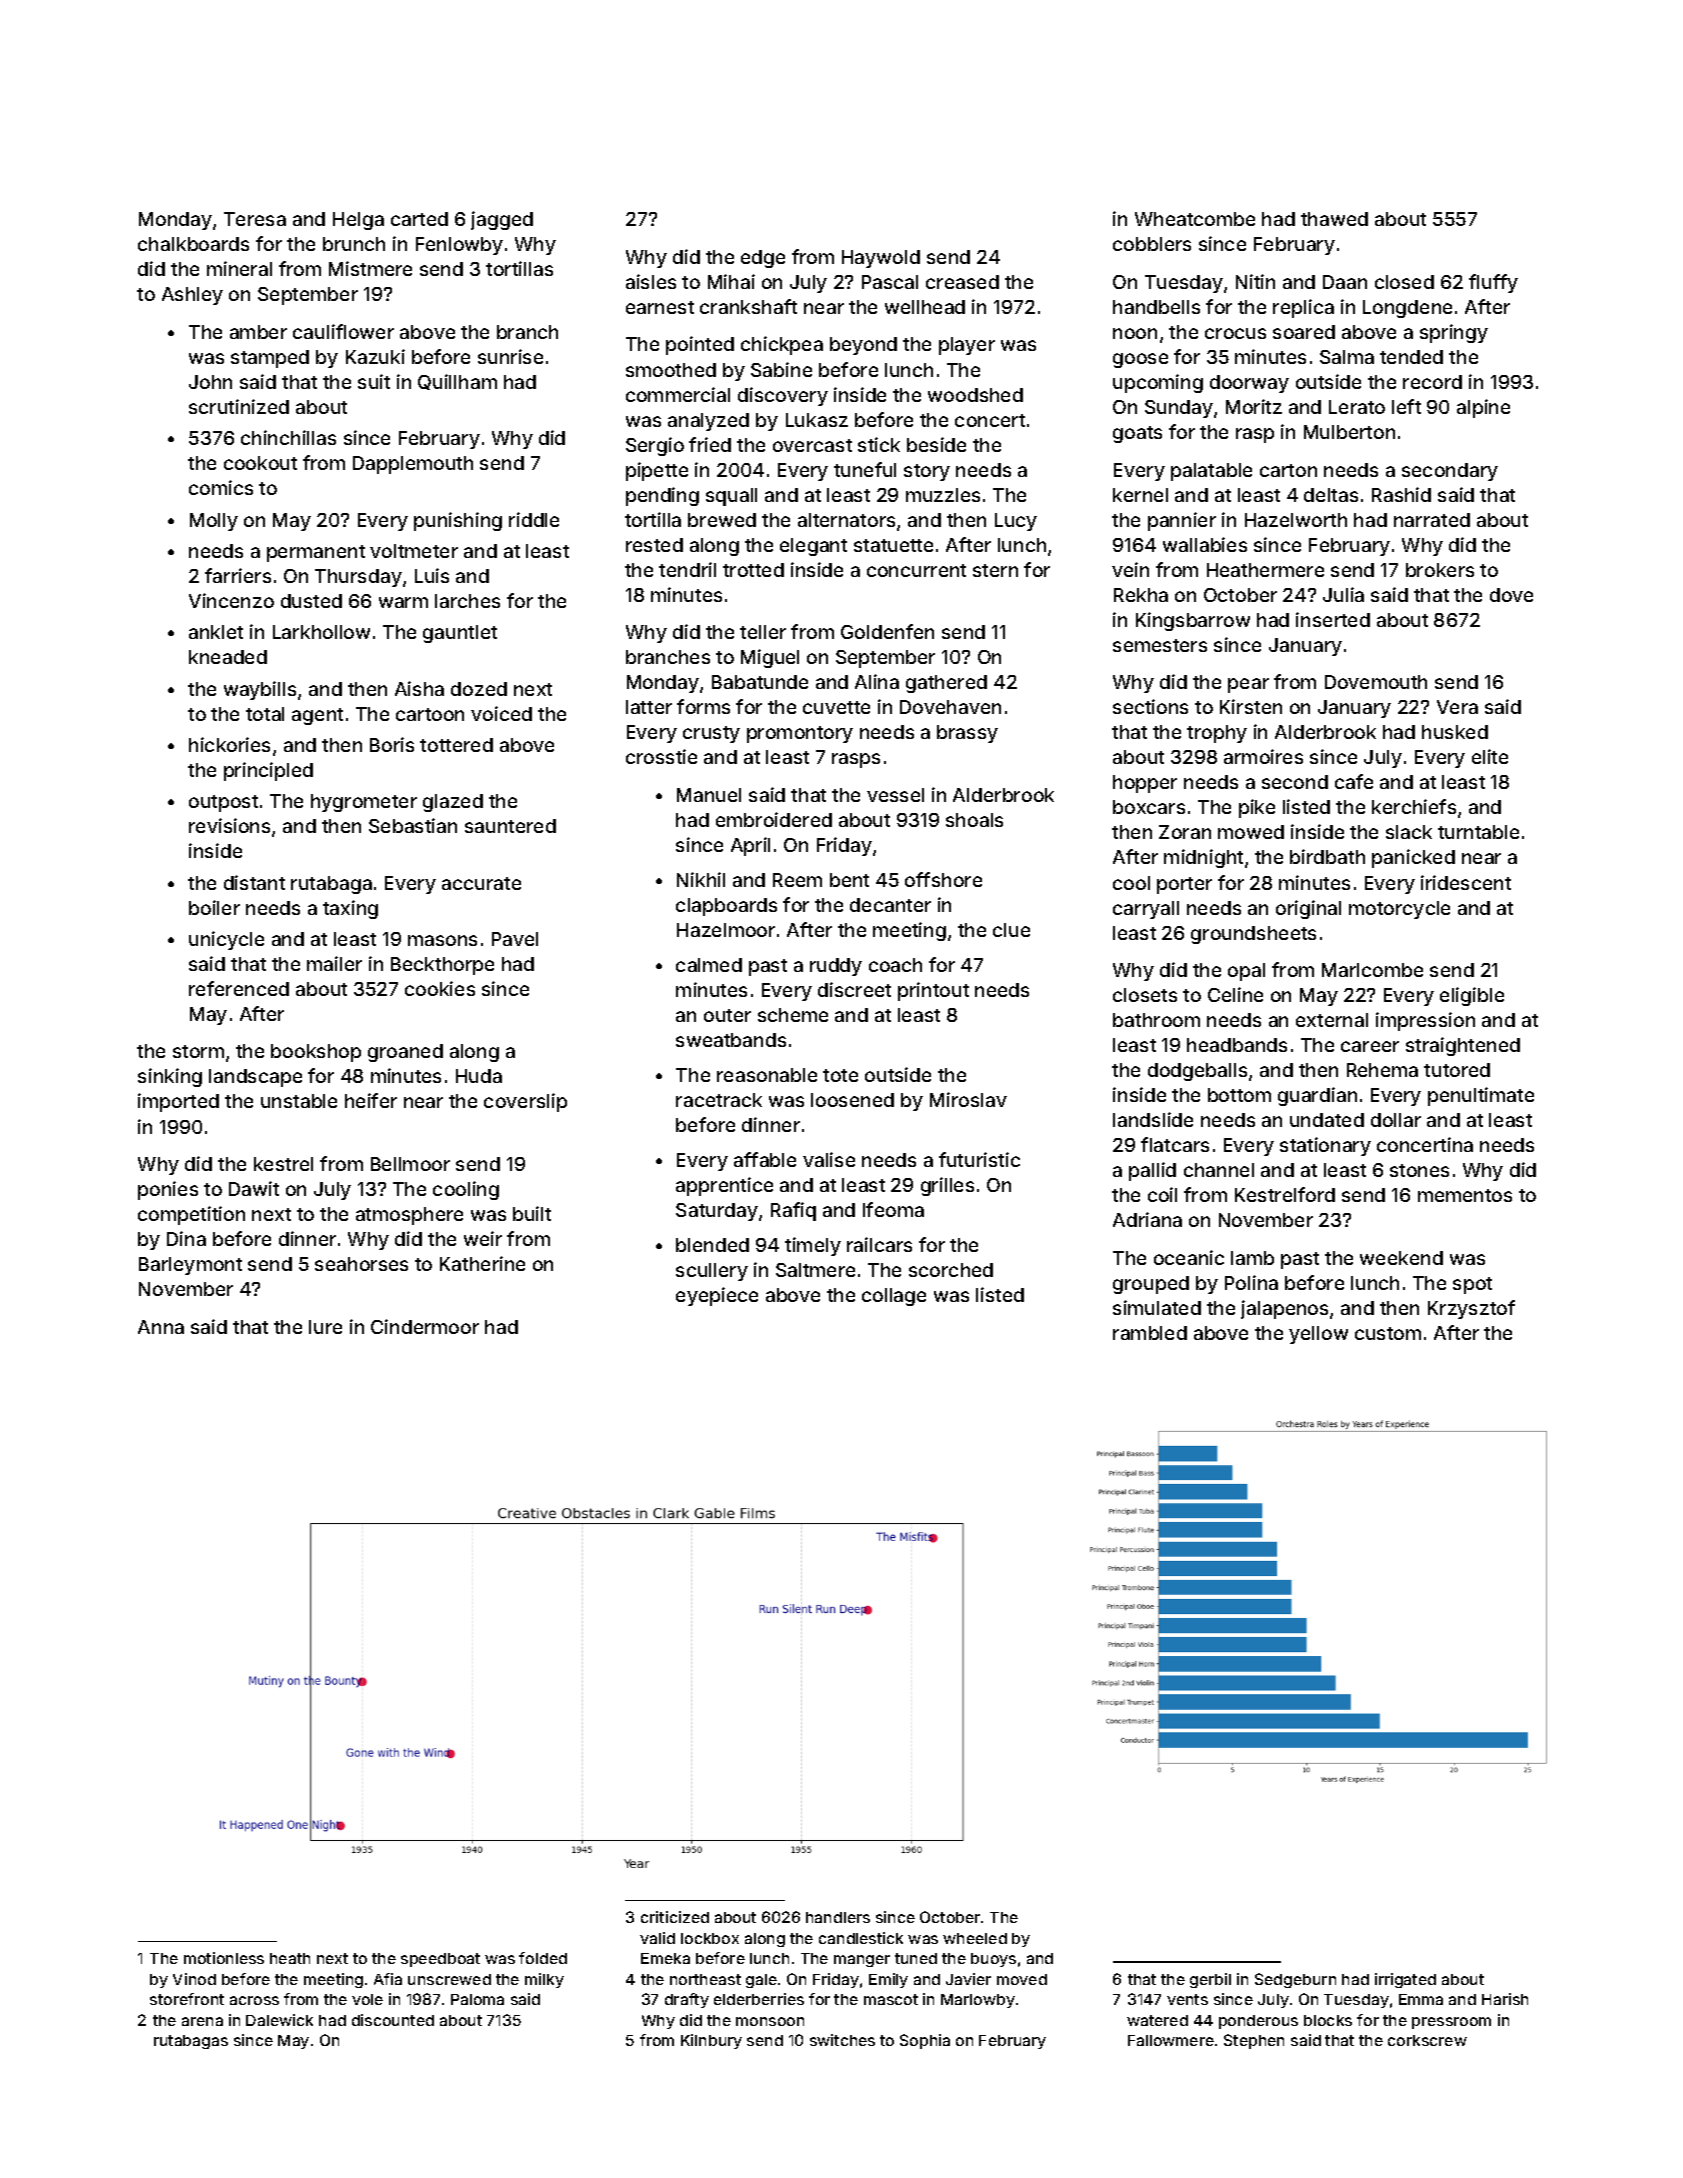  What do you see at coordinates (838, 1917) in the page?
I see `handlers` at bounding box center [838, 1917].
